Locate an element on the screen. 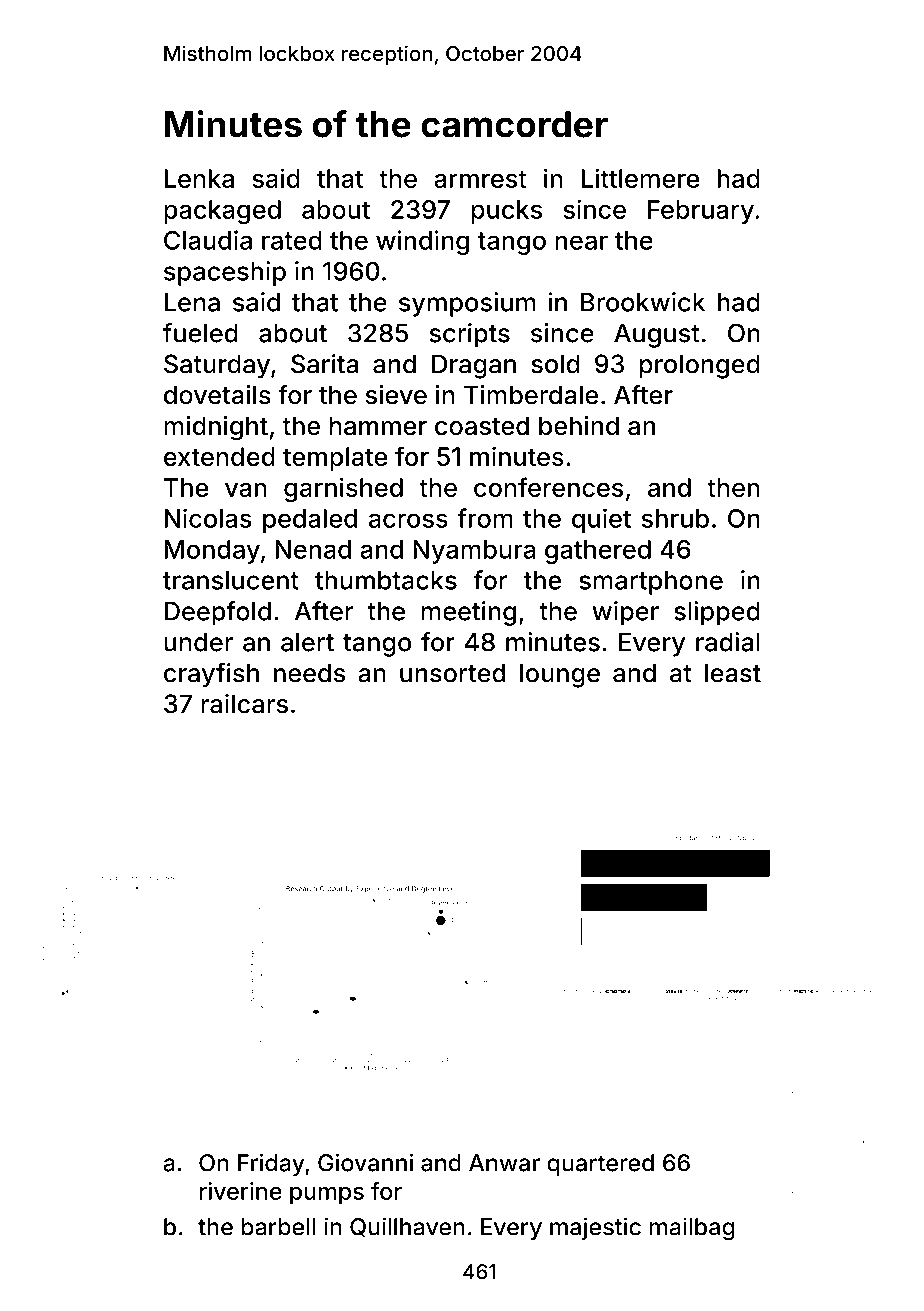  Quillhaven is located at coordinates (407, 1227).
